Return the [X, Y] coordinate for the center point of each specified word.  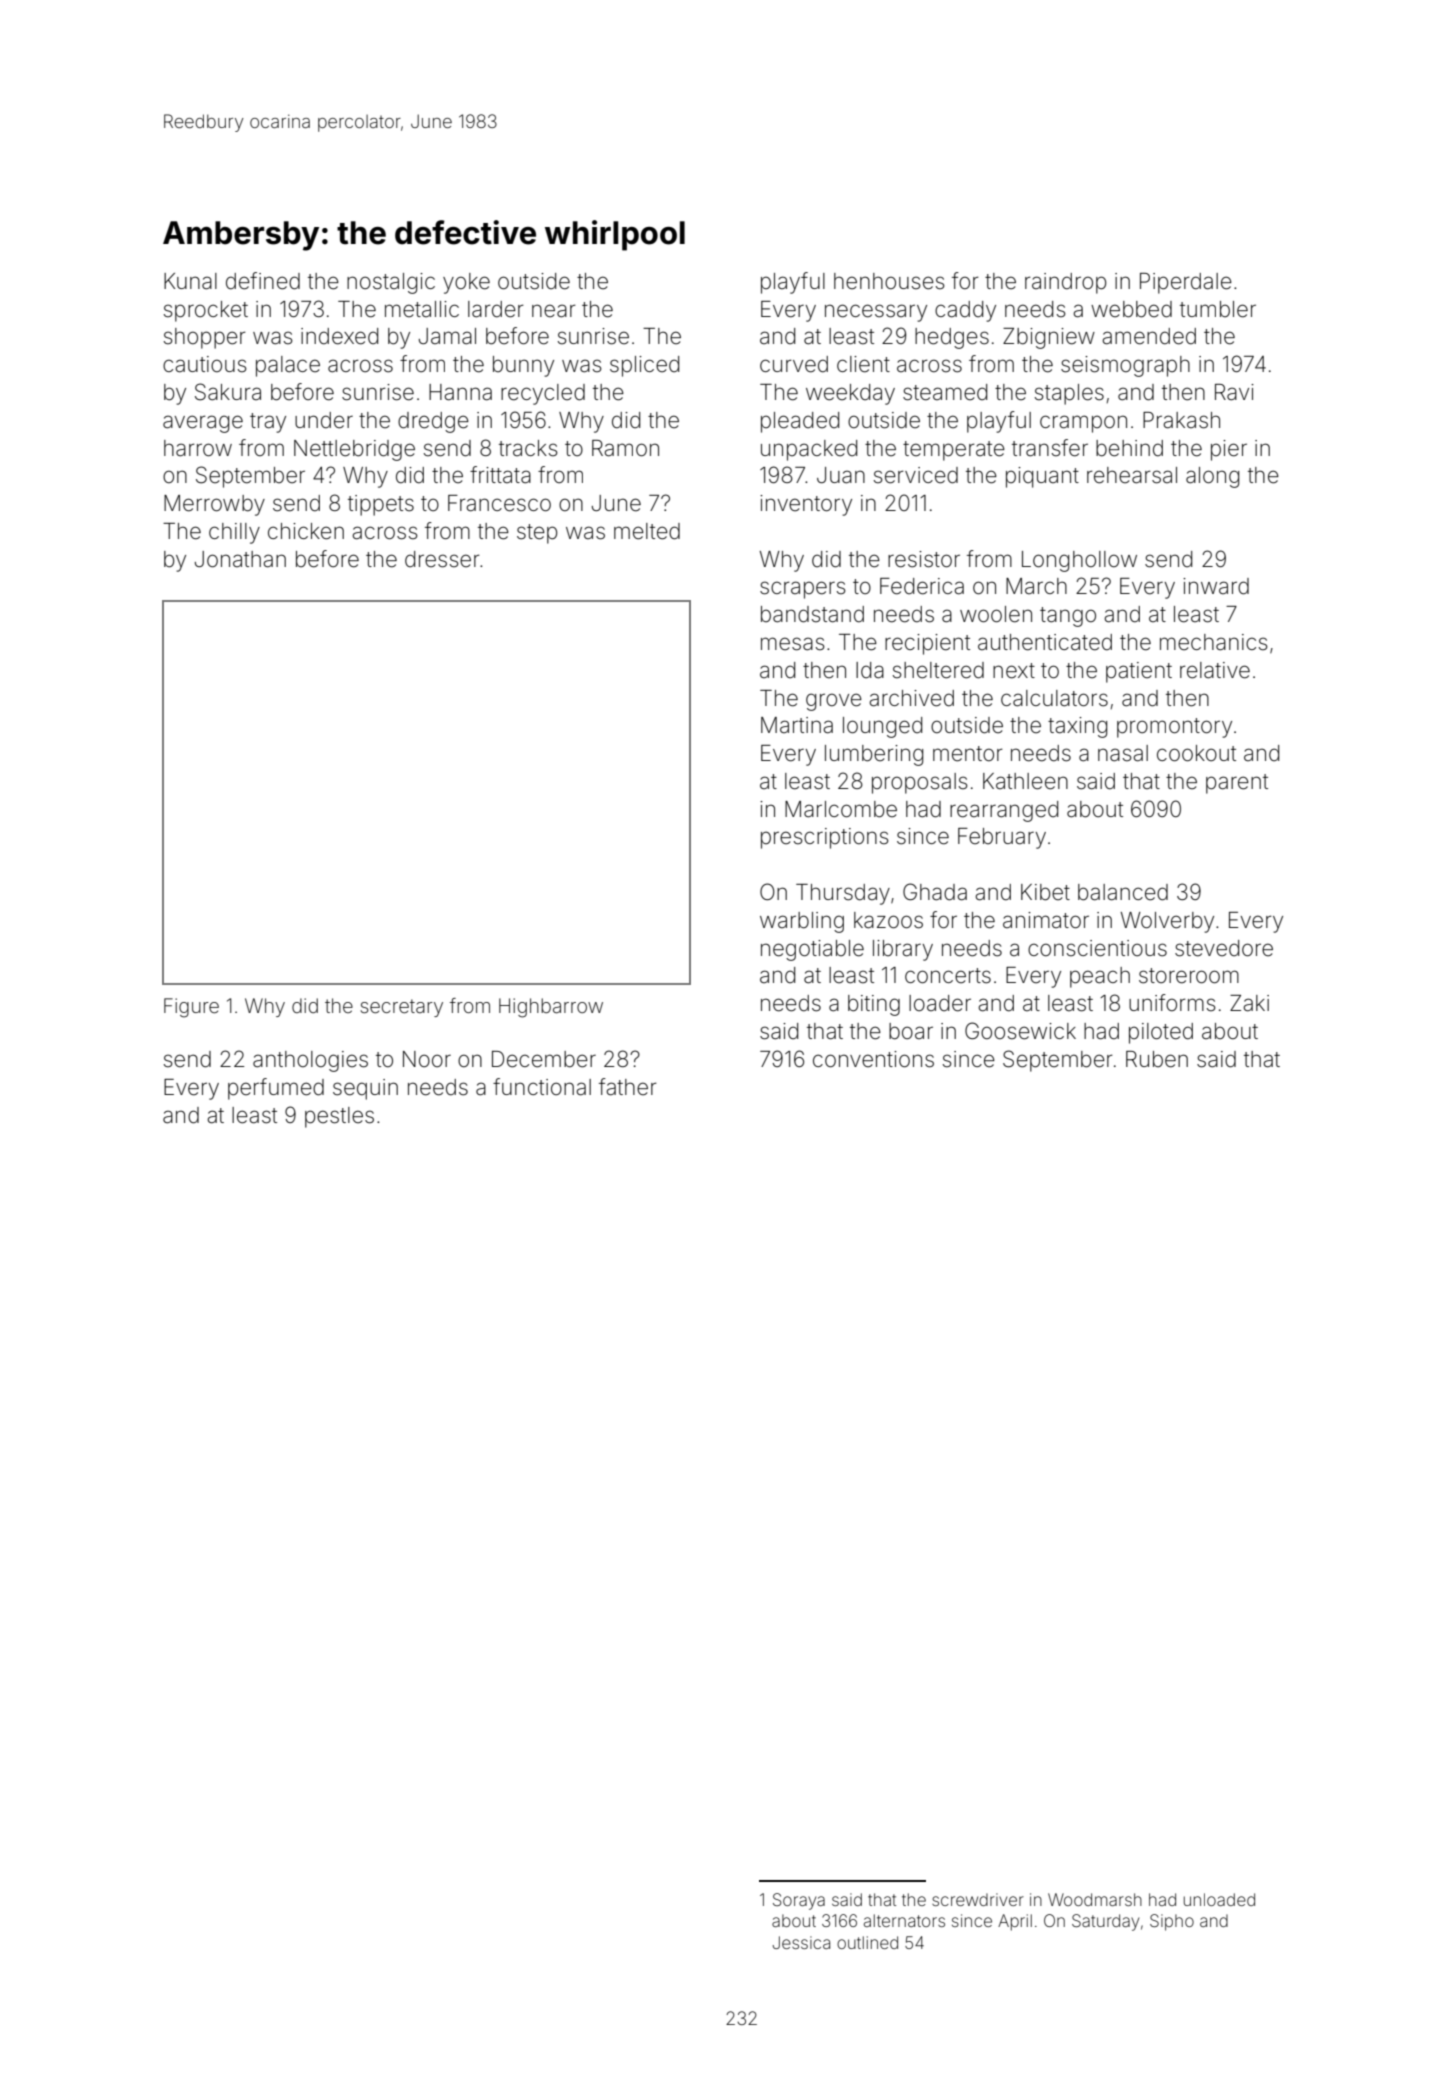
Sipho [1172, 1922]
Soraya [799, 1901]
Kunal [190, 281]
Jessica [801, 1942]
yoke [466, 283]
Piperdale [1186, 283]
